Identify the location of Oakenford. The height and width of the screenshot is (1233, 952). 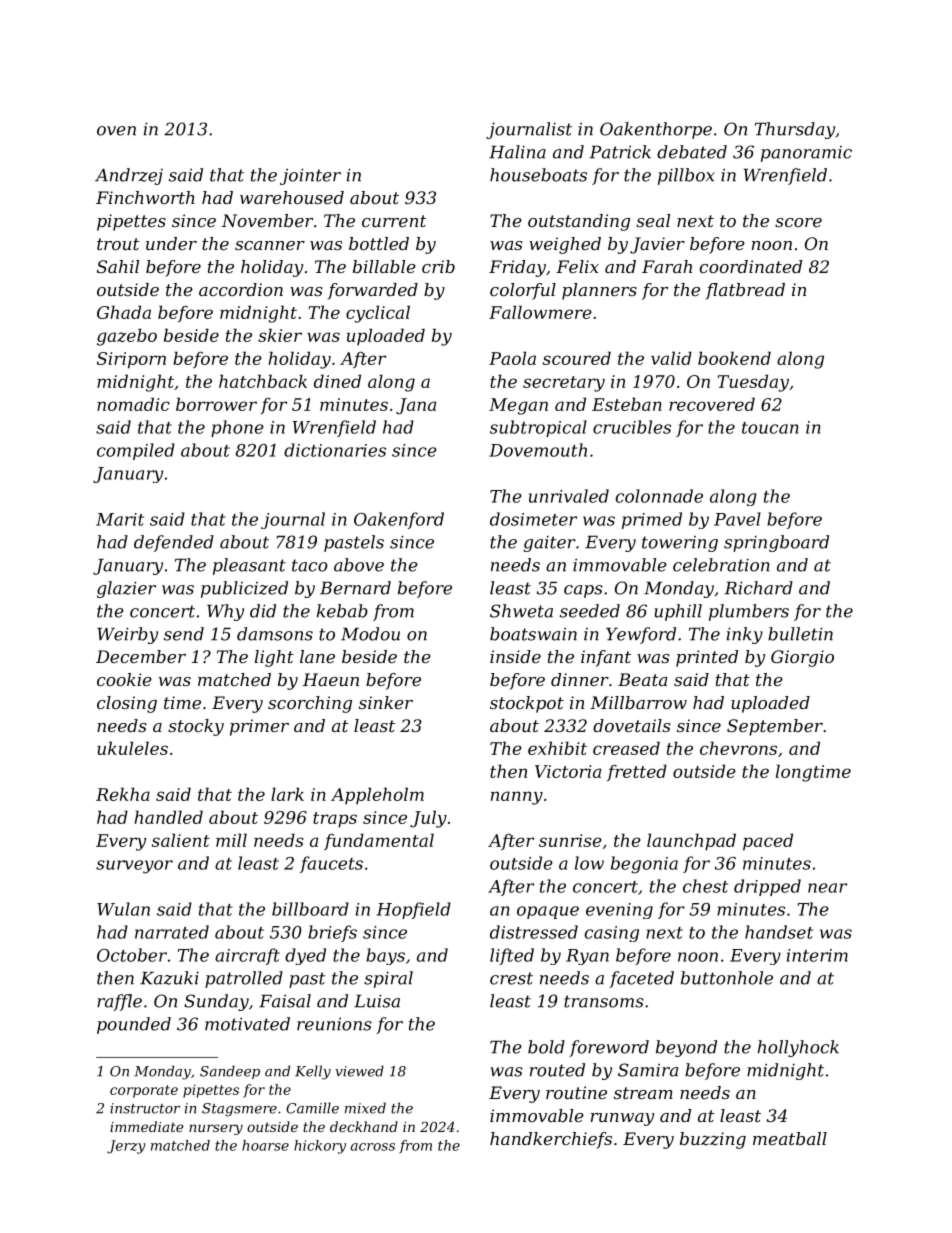
(399, 520).
